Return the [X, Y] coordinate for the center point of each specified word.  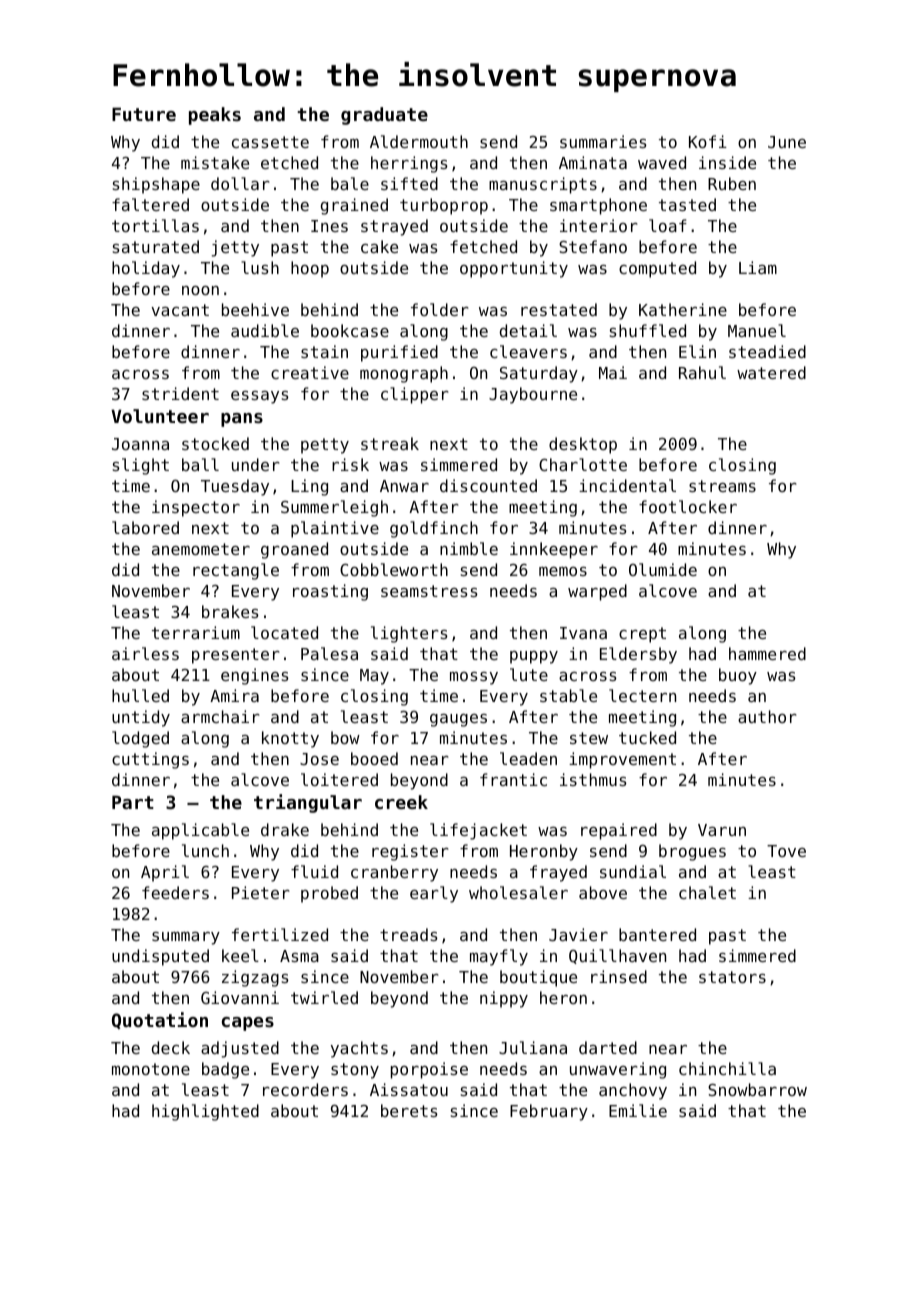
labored [145, 527]
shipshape [156, 185]
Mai [613, 372]
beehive [255, 309]
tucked [647, 737]
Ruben [732, 183]
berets [409, 1110]
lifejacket [478, 831]
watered [771, 372]
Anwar [404, 486]
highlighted [205, 1112]
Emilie [638, 1110]
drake [285, 829]
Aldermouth [419, 141]
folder [439, 309]
